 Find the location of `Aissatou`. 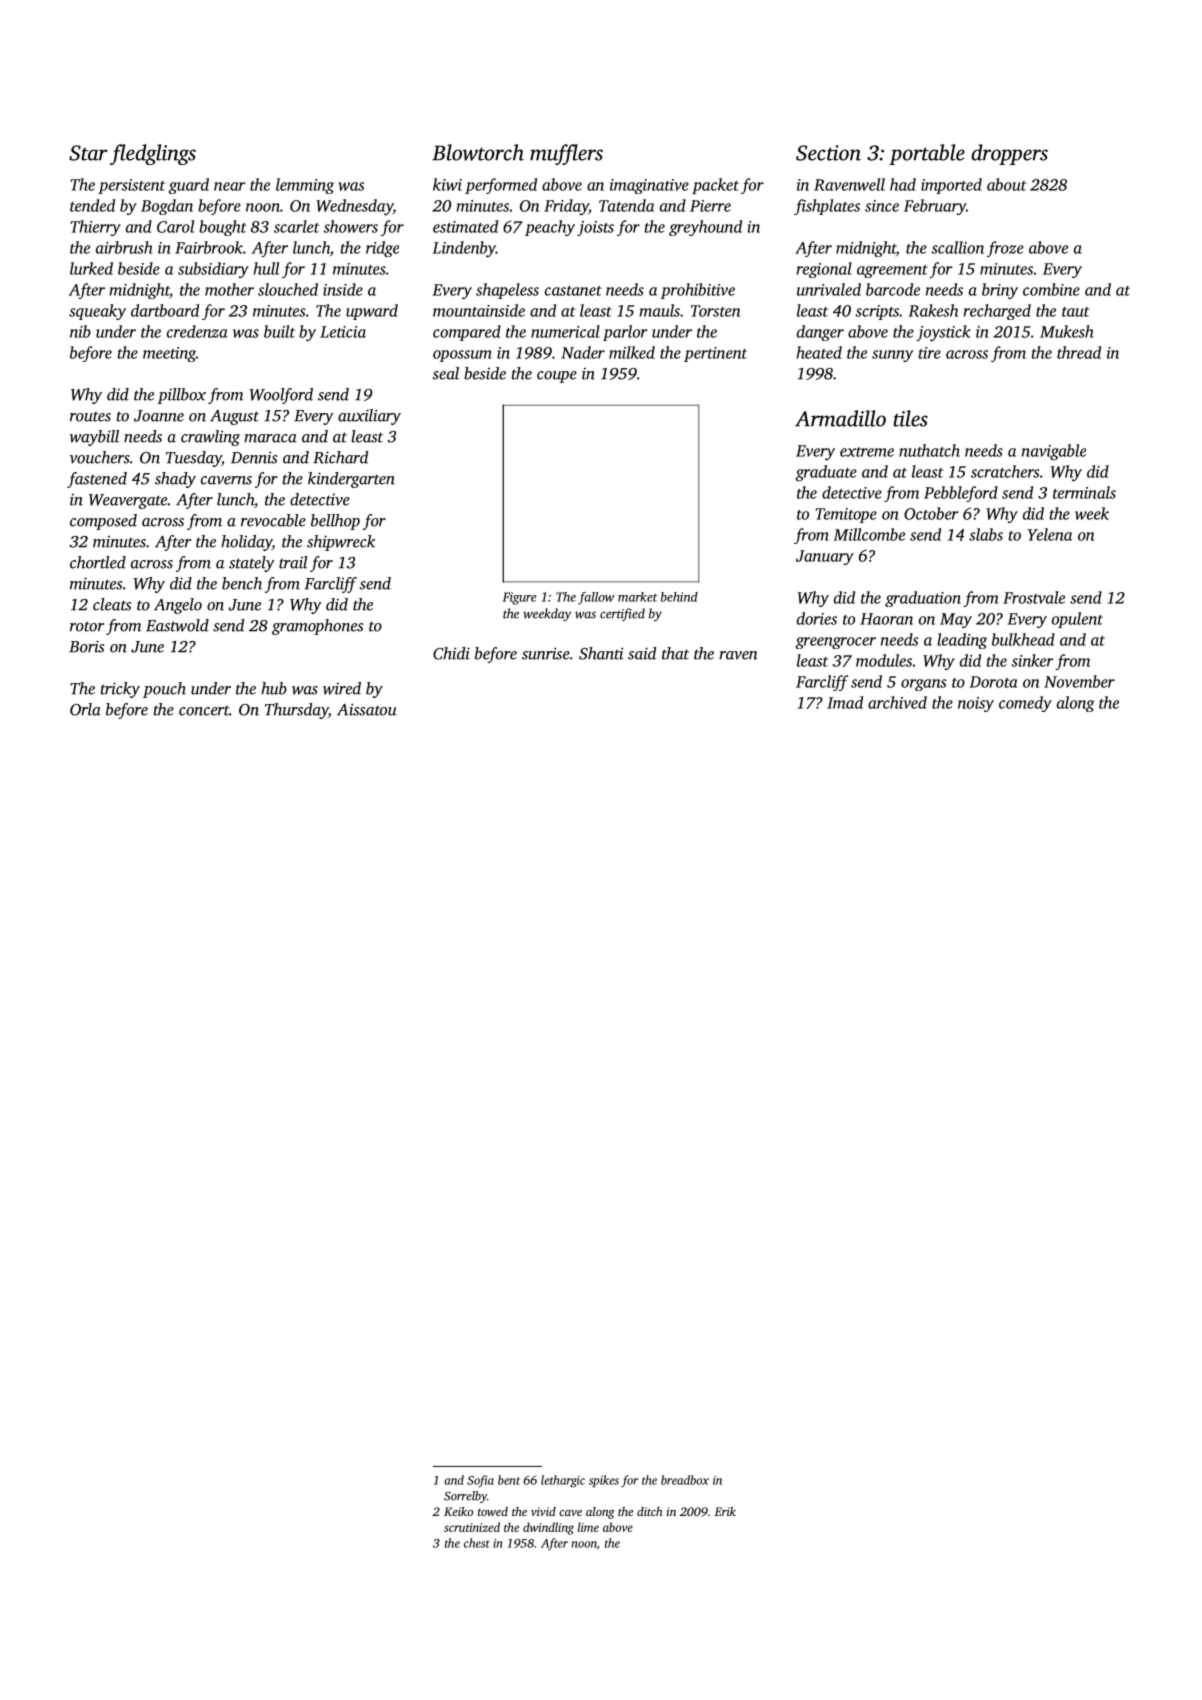

Aissatou is located at coordinates (367, 709).
